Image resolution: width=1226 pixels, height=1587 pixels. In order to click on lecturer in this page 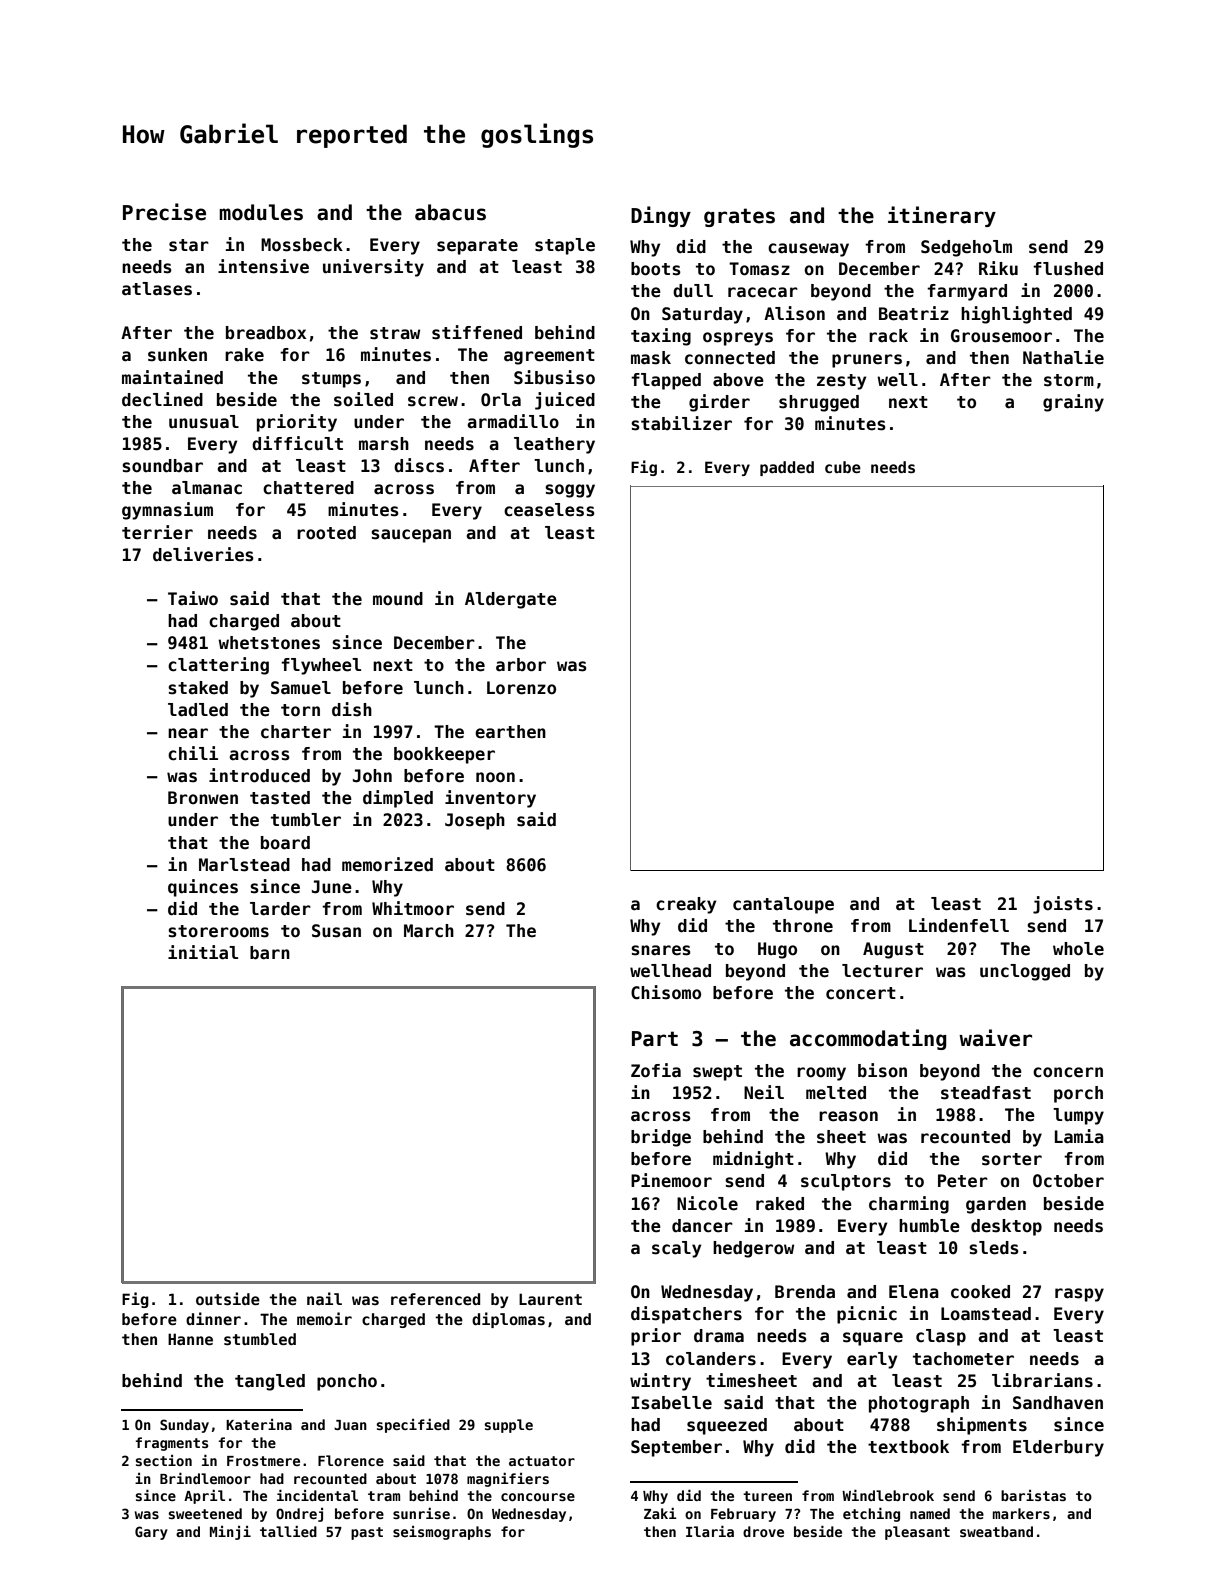, I will do `click(882, 971)`.
